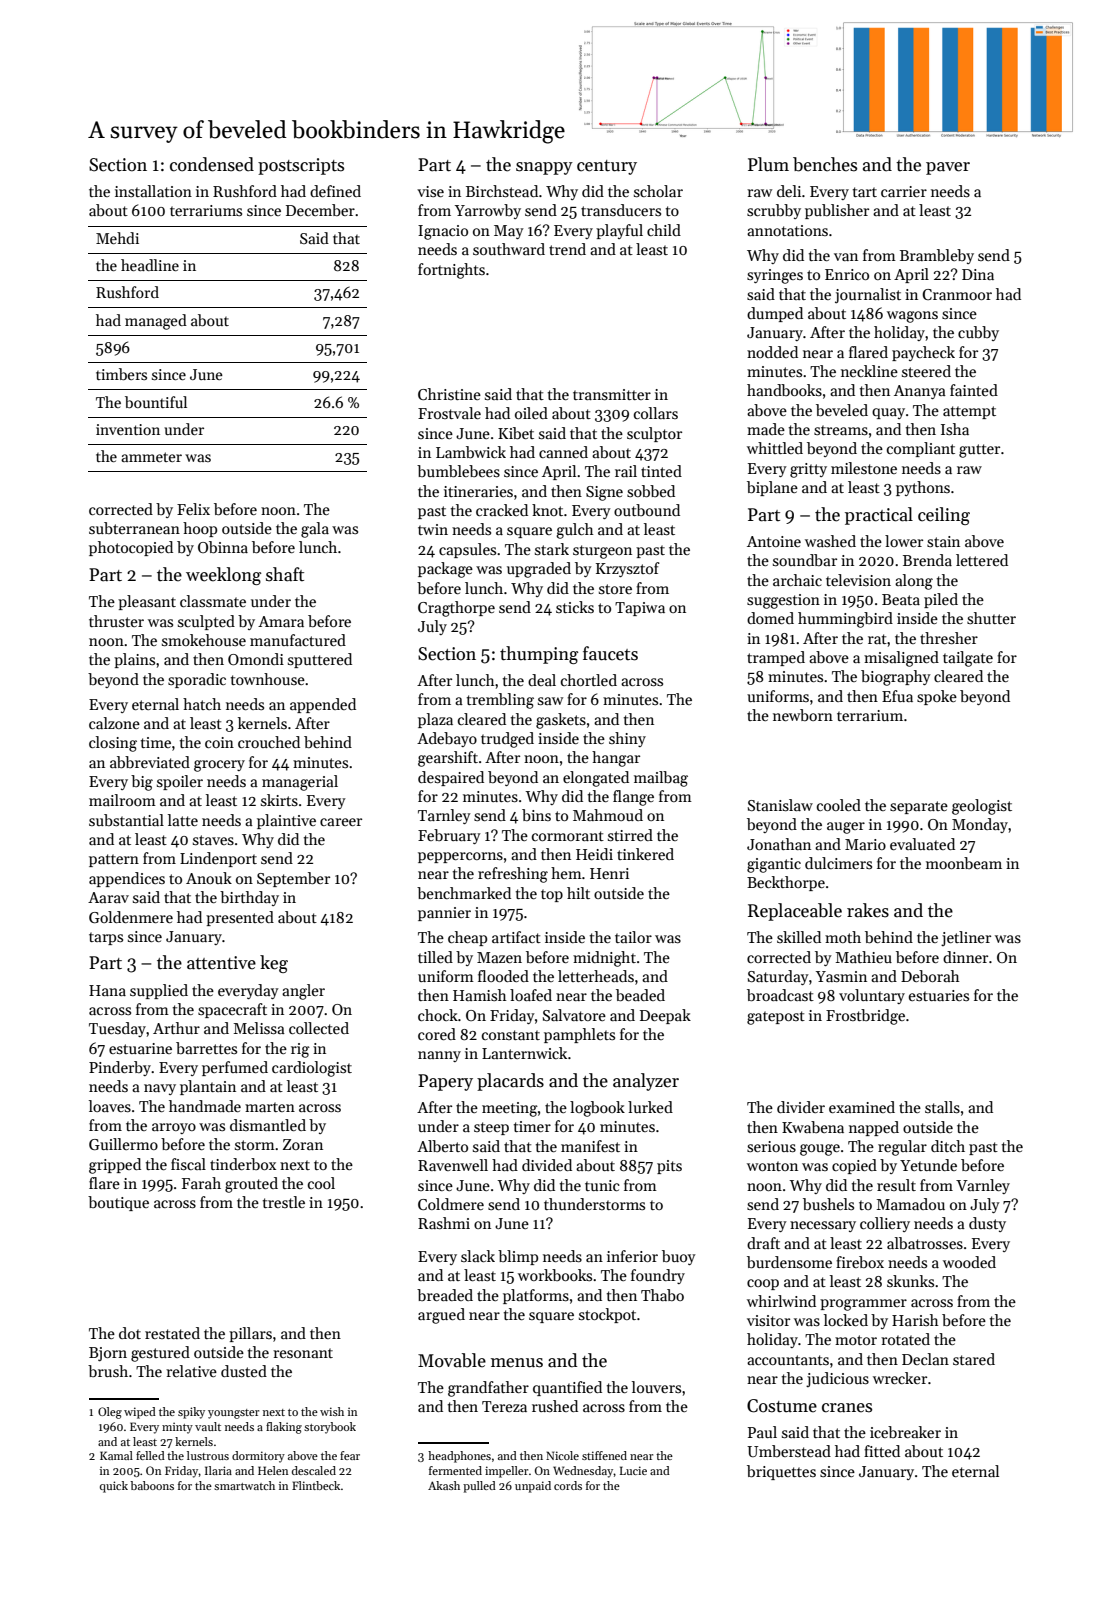  What do you see at coordinates (502, 191) in the image?
I see `Birchstead` at bounding box center [502, 191].
